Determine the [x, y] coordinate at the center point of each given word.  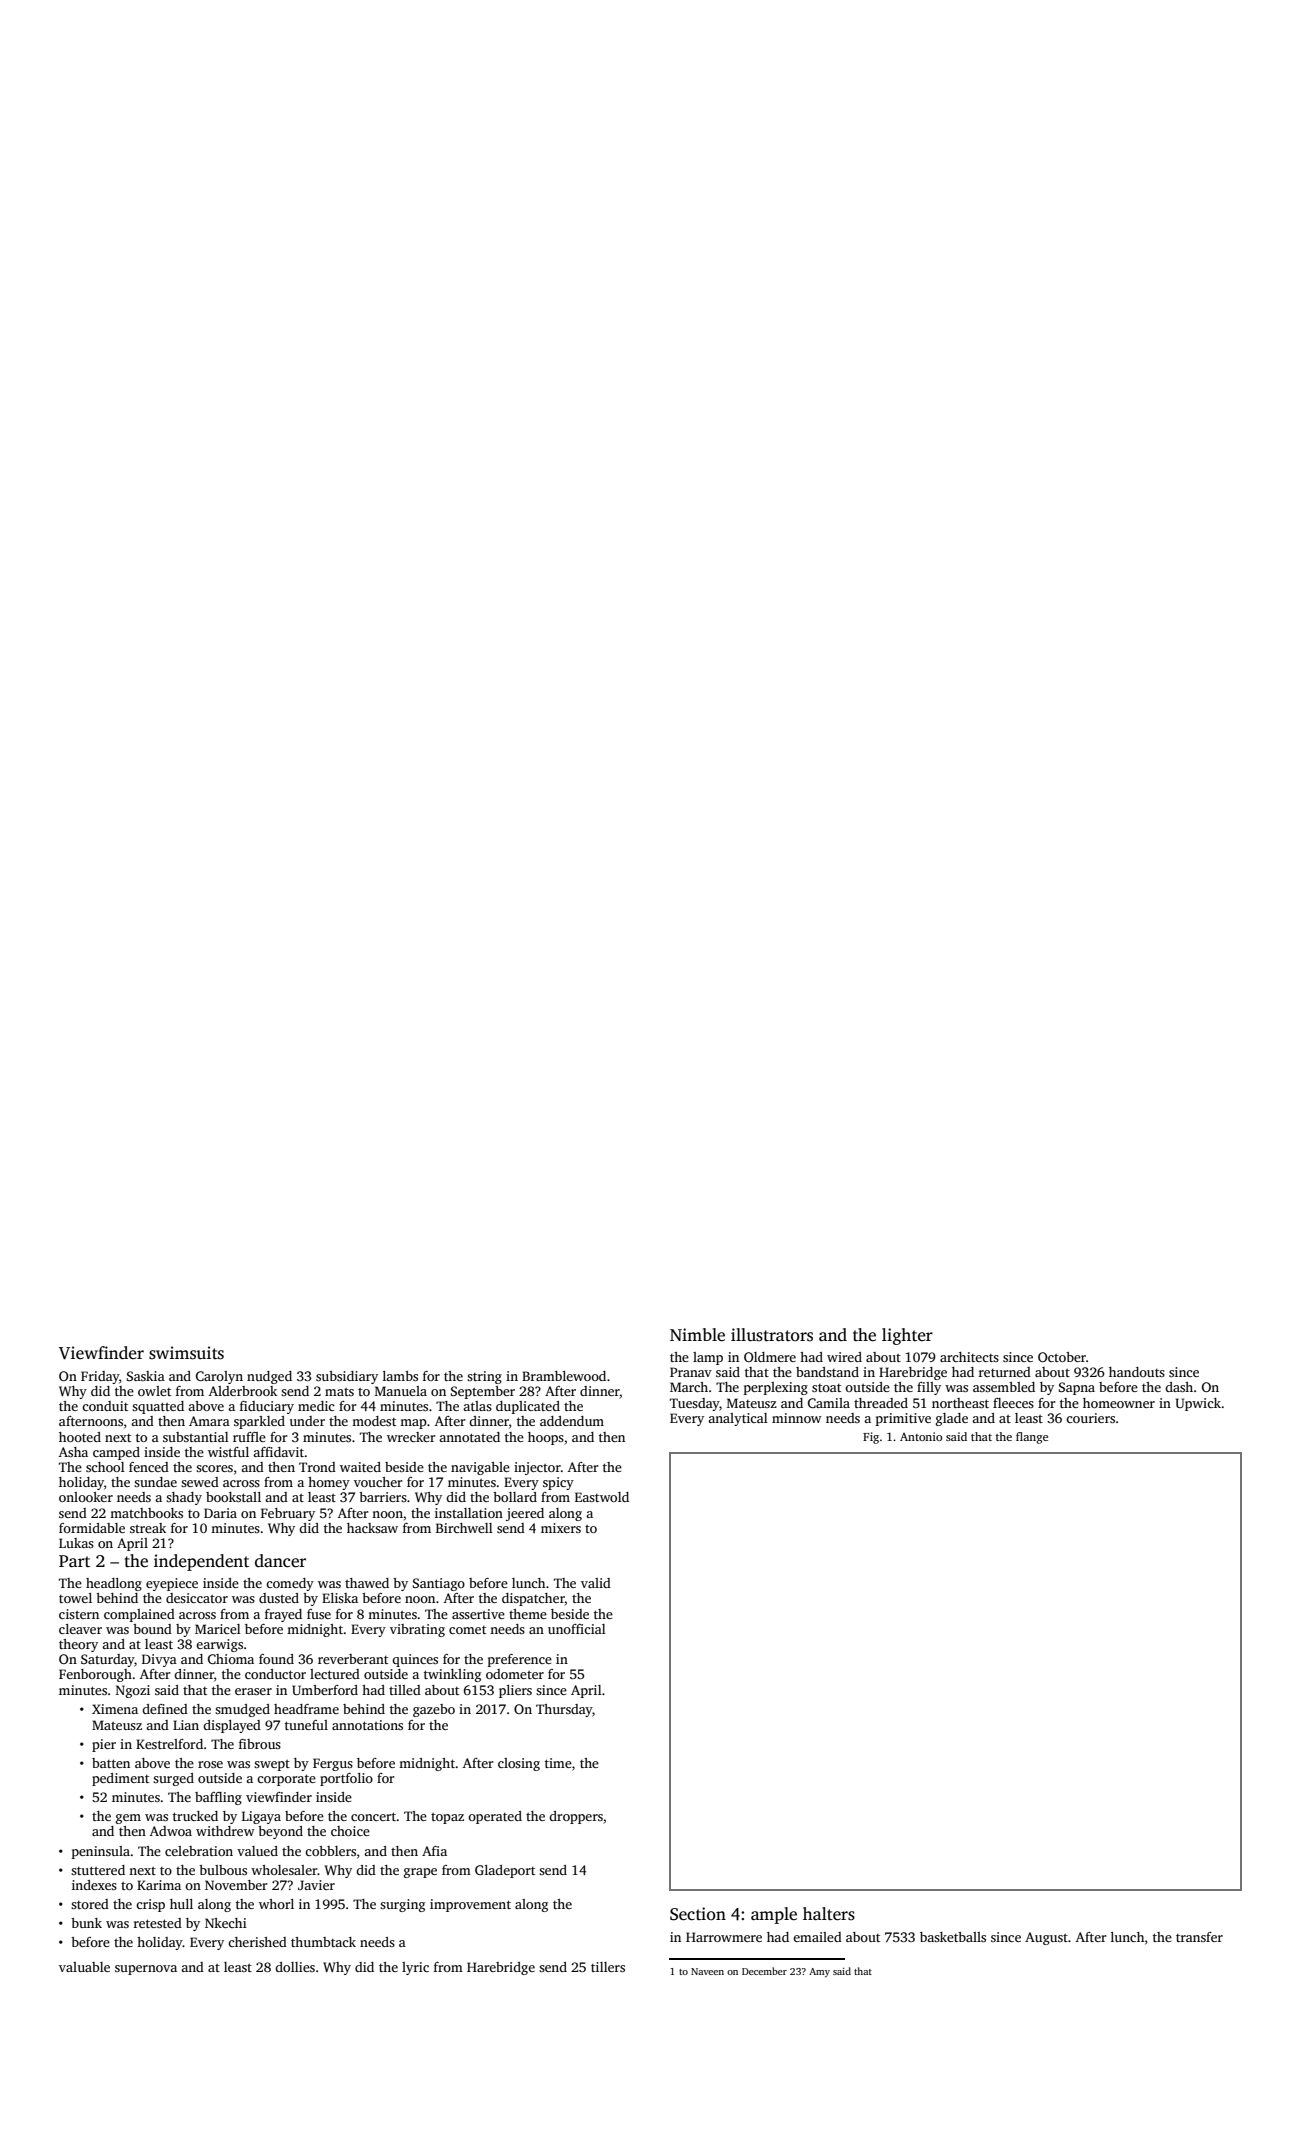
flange [1032, 1438]
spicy [558, 1483]
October [1062, 1357]
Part [74, 1561]
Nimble [697, 1335]
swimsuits [186, 1353]
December [764, 1971]
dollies [295, 1967]
